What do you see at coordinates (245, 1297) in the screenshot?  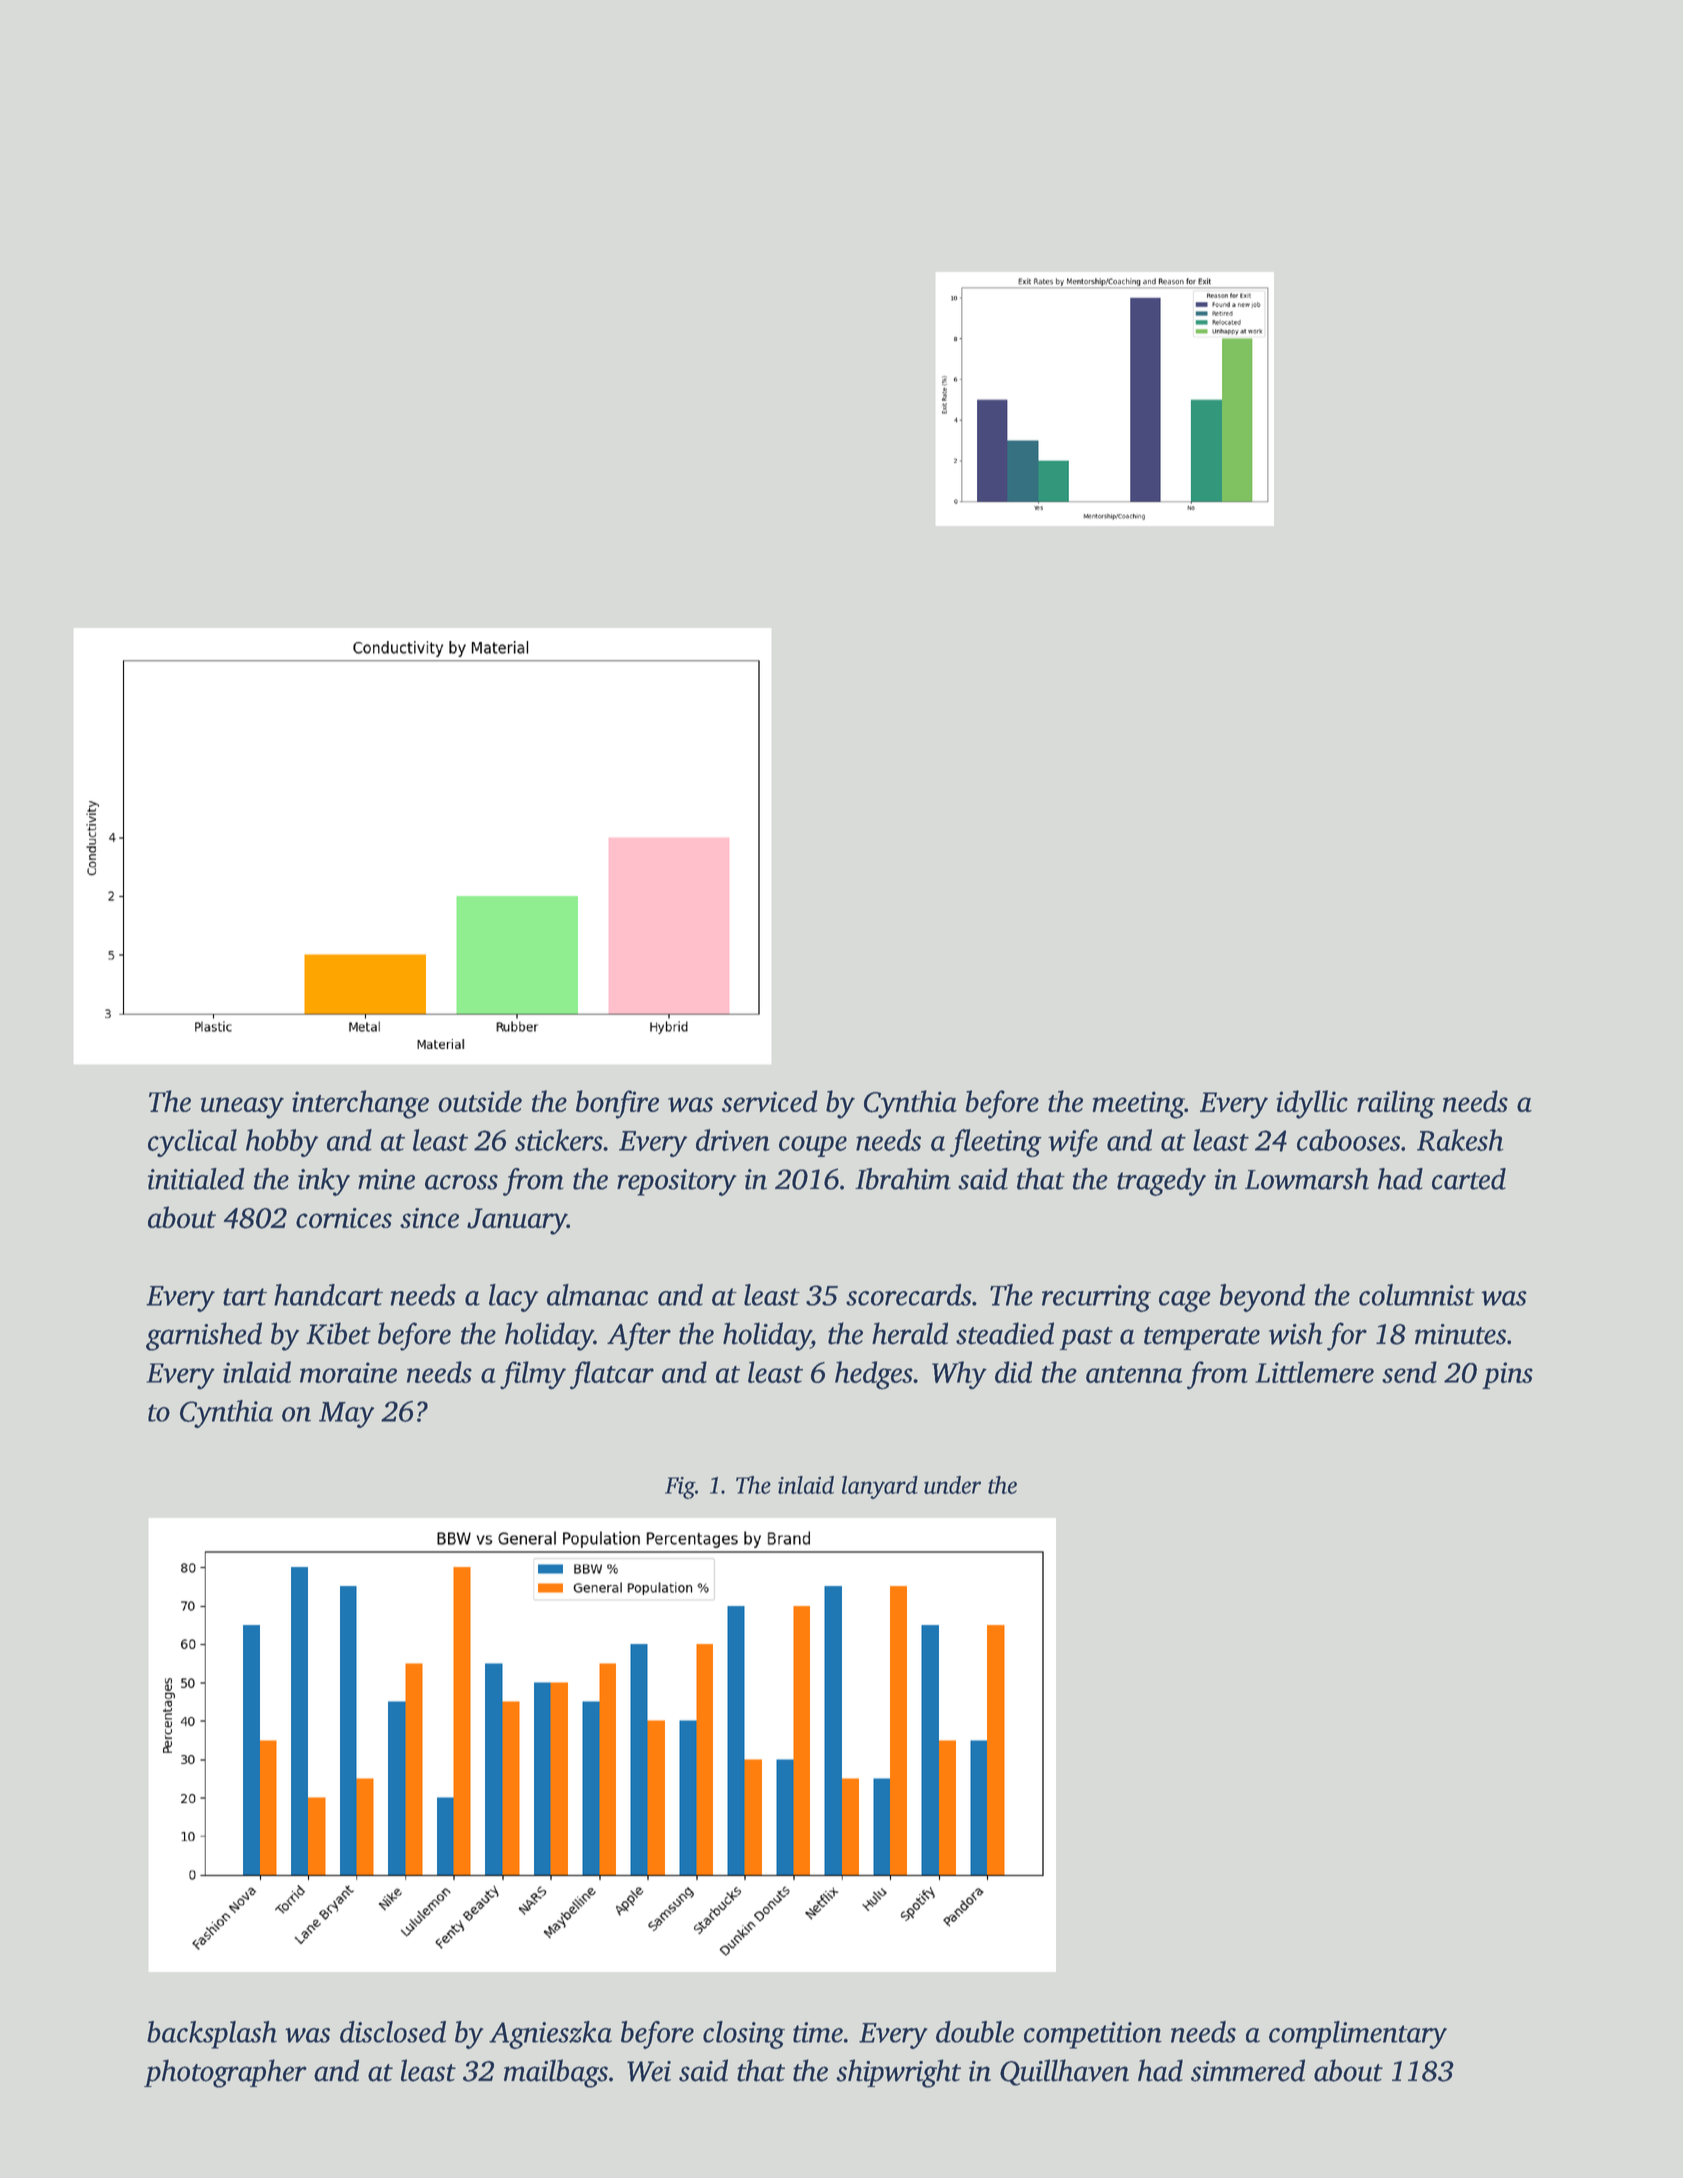 I see `tart` at bounding box center [245, 1297].
